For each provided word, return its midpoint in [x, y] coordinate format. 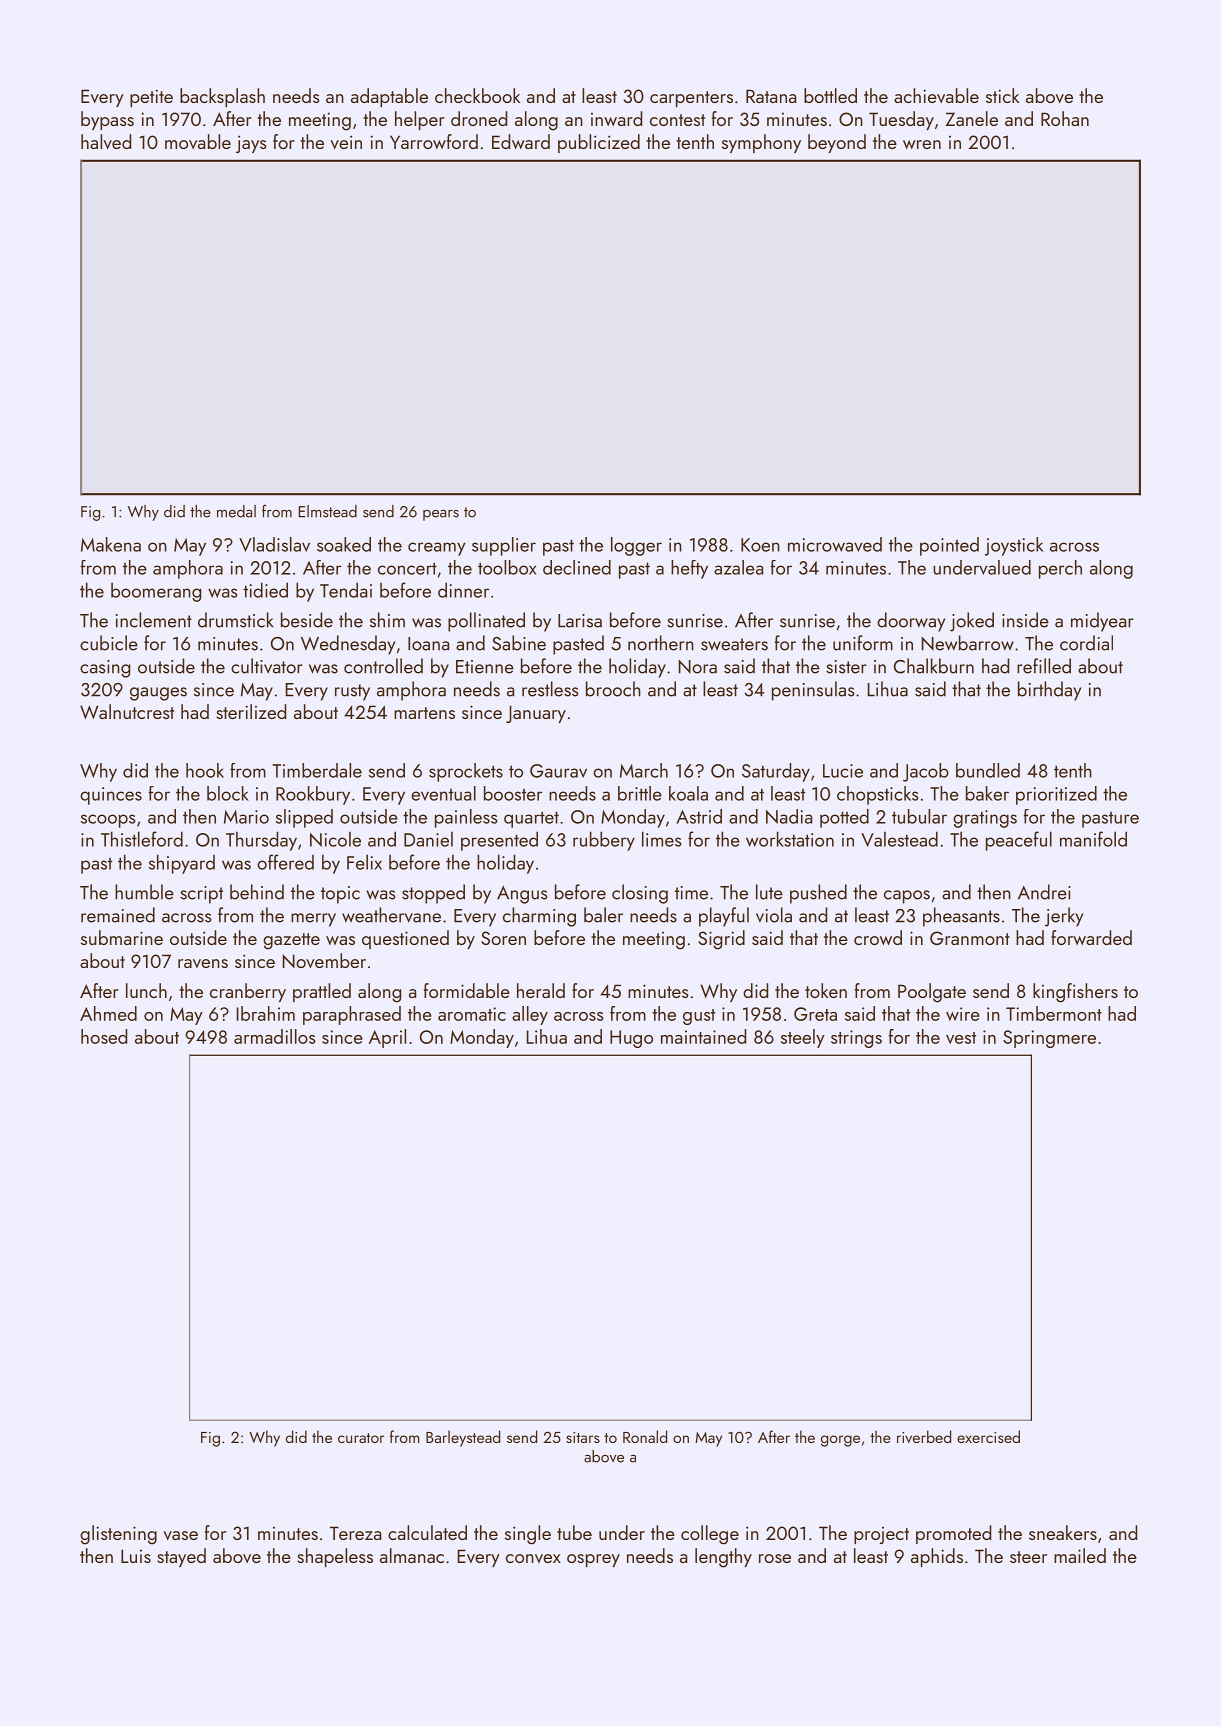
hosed [104, 1036]
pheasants [961, 917]
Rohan [1065, 118]
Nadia [789, 816]
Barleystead [463, 1438]
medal [236, 511]
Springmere [1049, 1039]
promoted [953, 1534]
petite [151, 98]
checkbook [477, 95]
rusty [352, 692]
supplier [504, 546]
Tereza [355, 1533]
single [528, 1535]
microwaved [835, 544]
